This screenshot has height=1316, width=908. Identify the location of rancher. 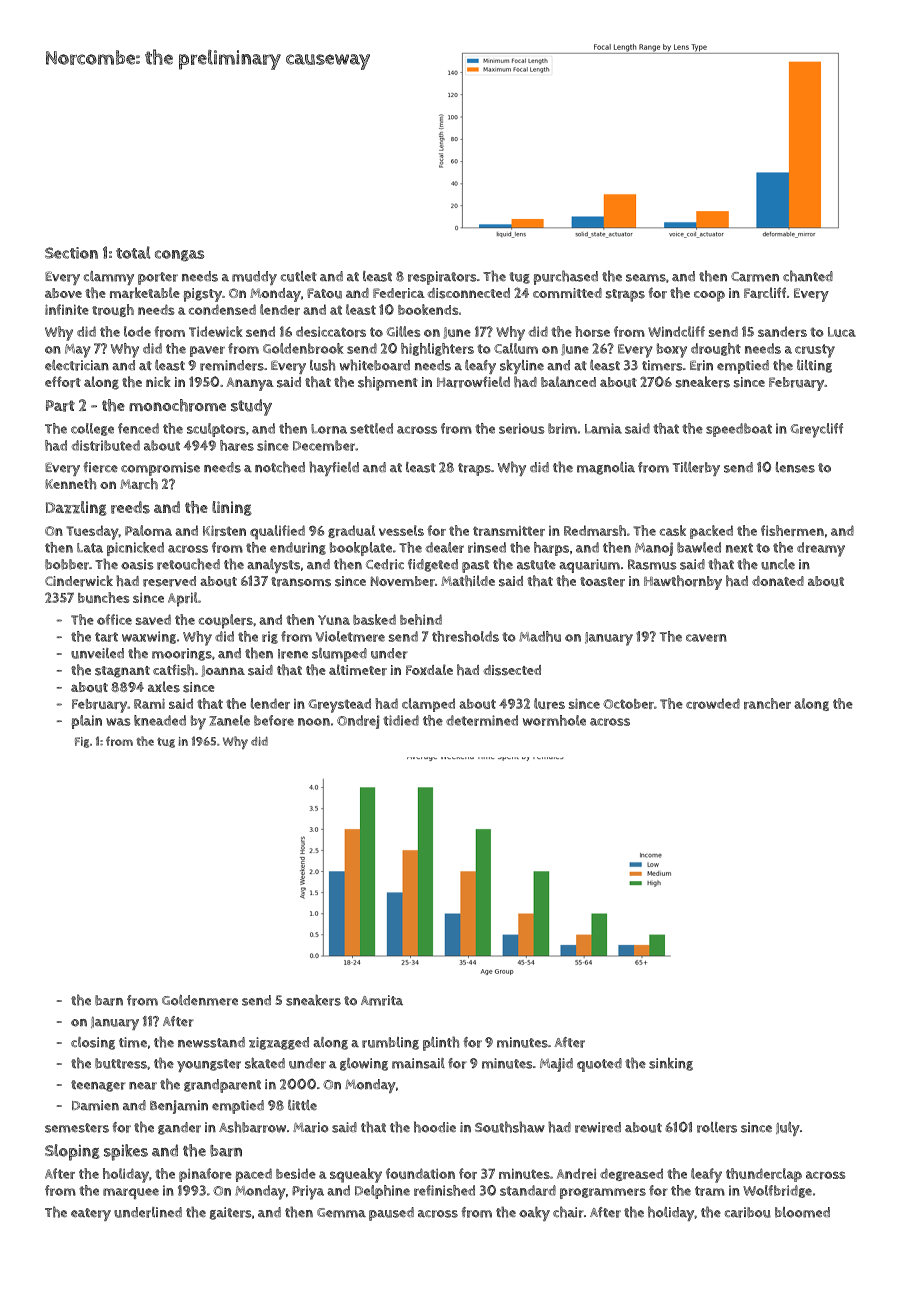
(767, 703).
